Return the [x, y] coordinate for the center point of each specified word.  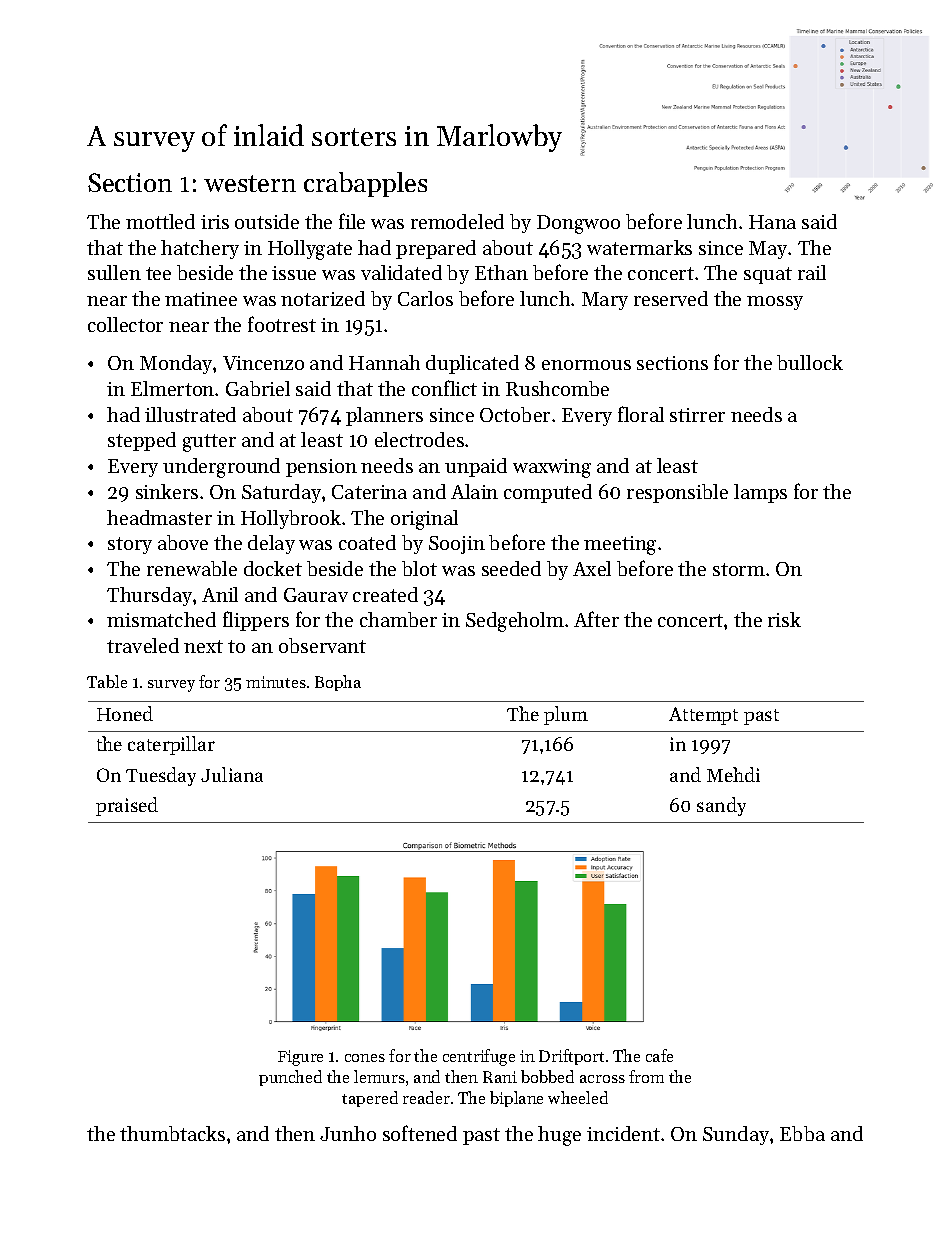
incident [623, 1133]
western [250, 183]
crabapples [365, 184]
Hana [772, 222]
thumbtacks [172, 1133]
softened [420, 1133]
